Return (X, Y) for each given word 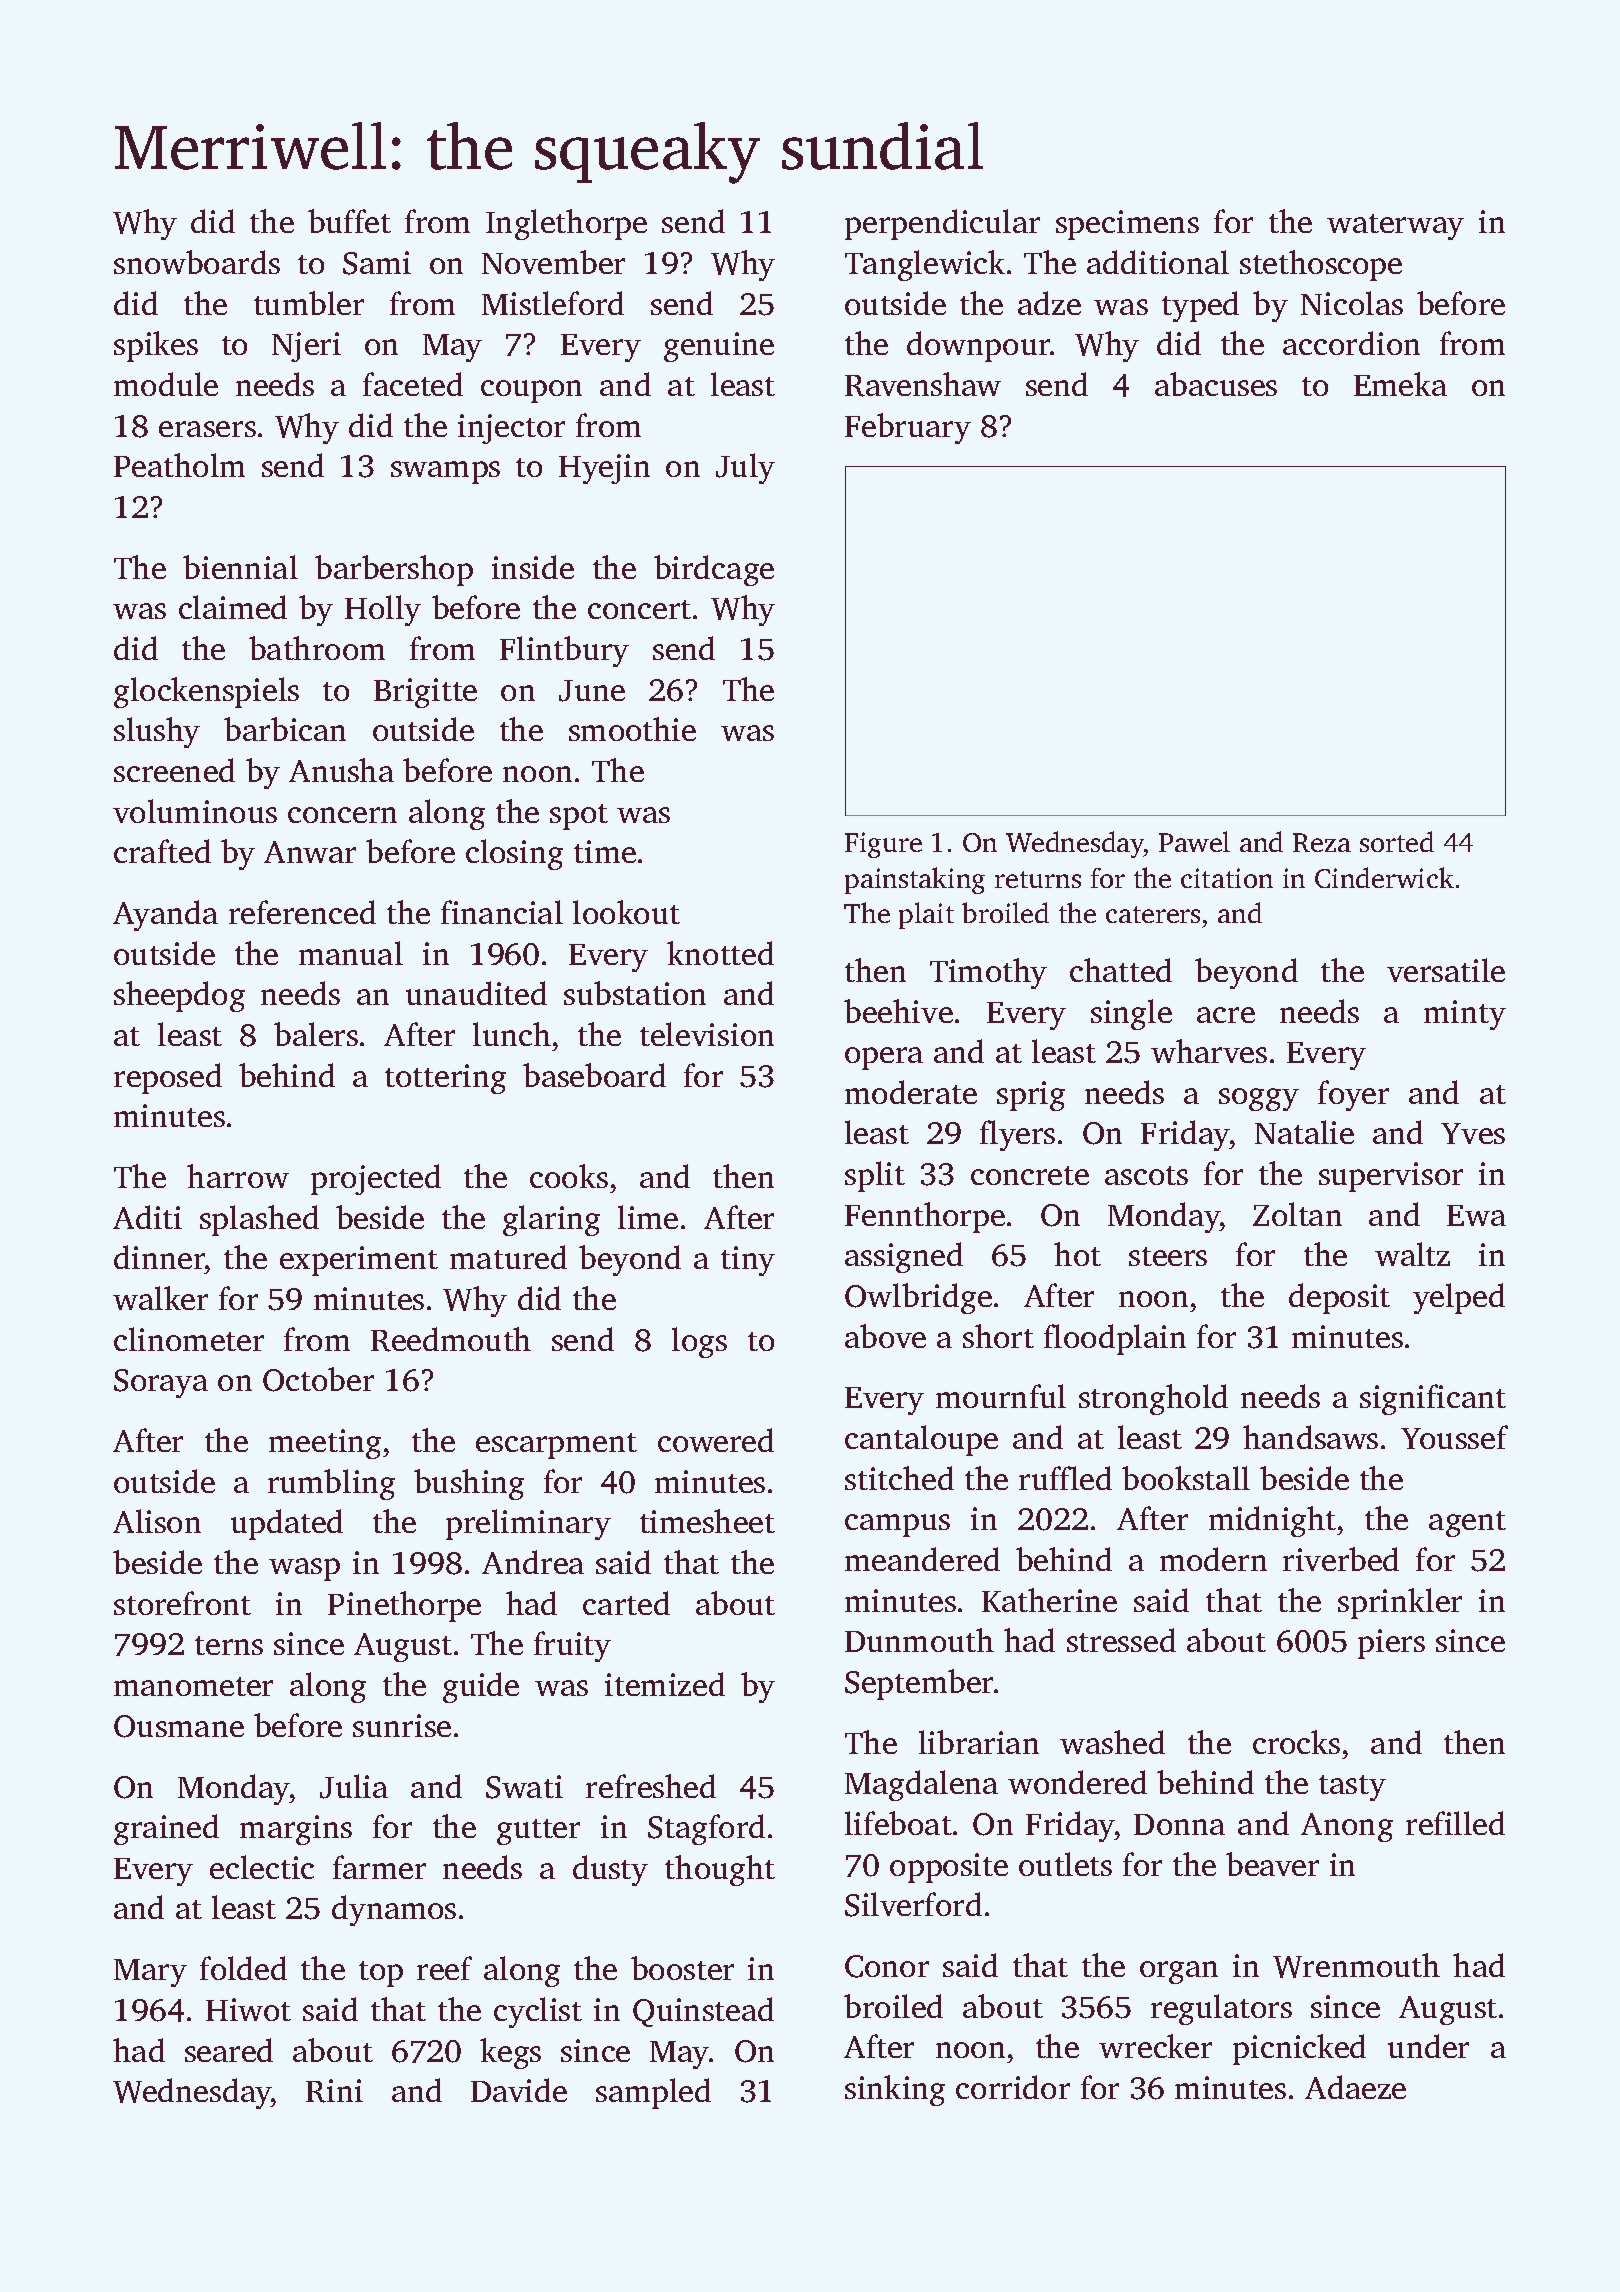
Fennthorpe (925, 1217)
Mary (150, 1973)
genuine (719, 347)
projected (376, 1179)
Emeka (1400, 384)
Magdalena (921, 1785)
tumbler (309, 303)
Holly (383, 610)
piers (1391, 1644)
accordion (1351, 343)
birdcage (714, 570)
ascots (1146, 1175)
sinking (895, 2090)
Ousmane (179, 1726)
